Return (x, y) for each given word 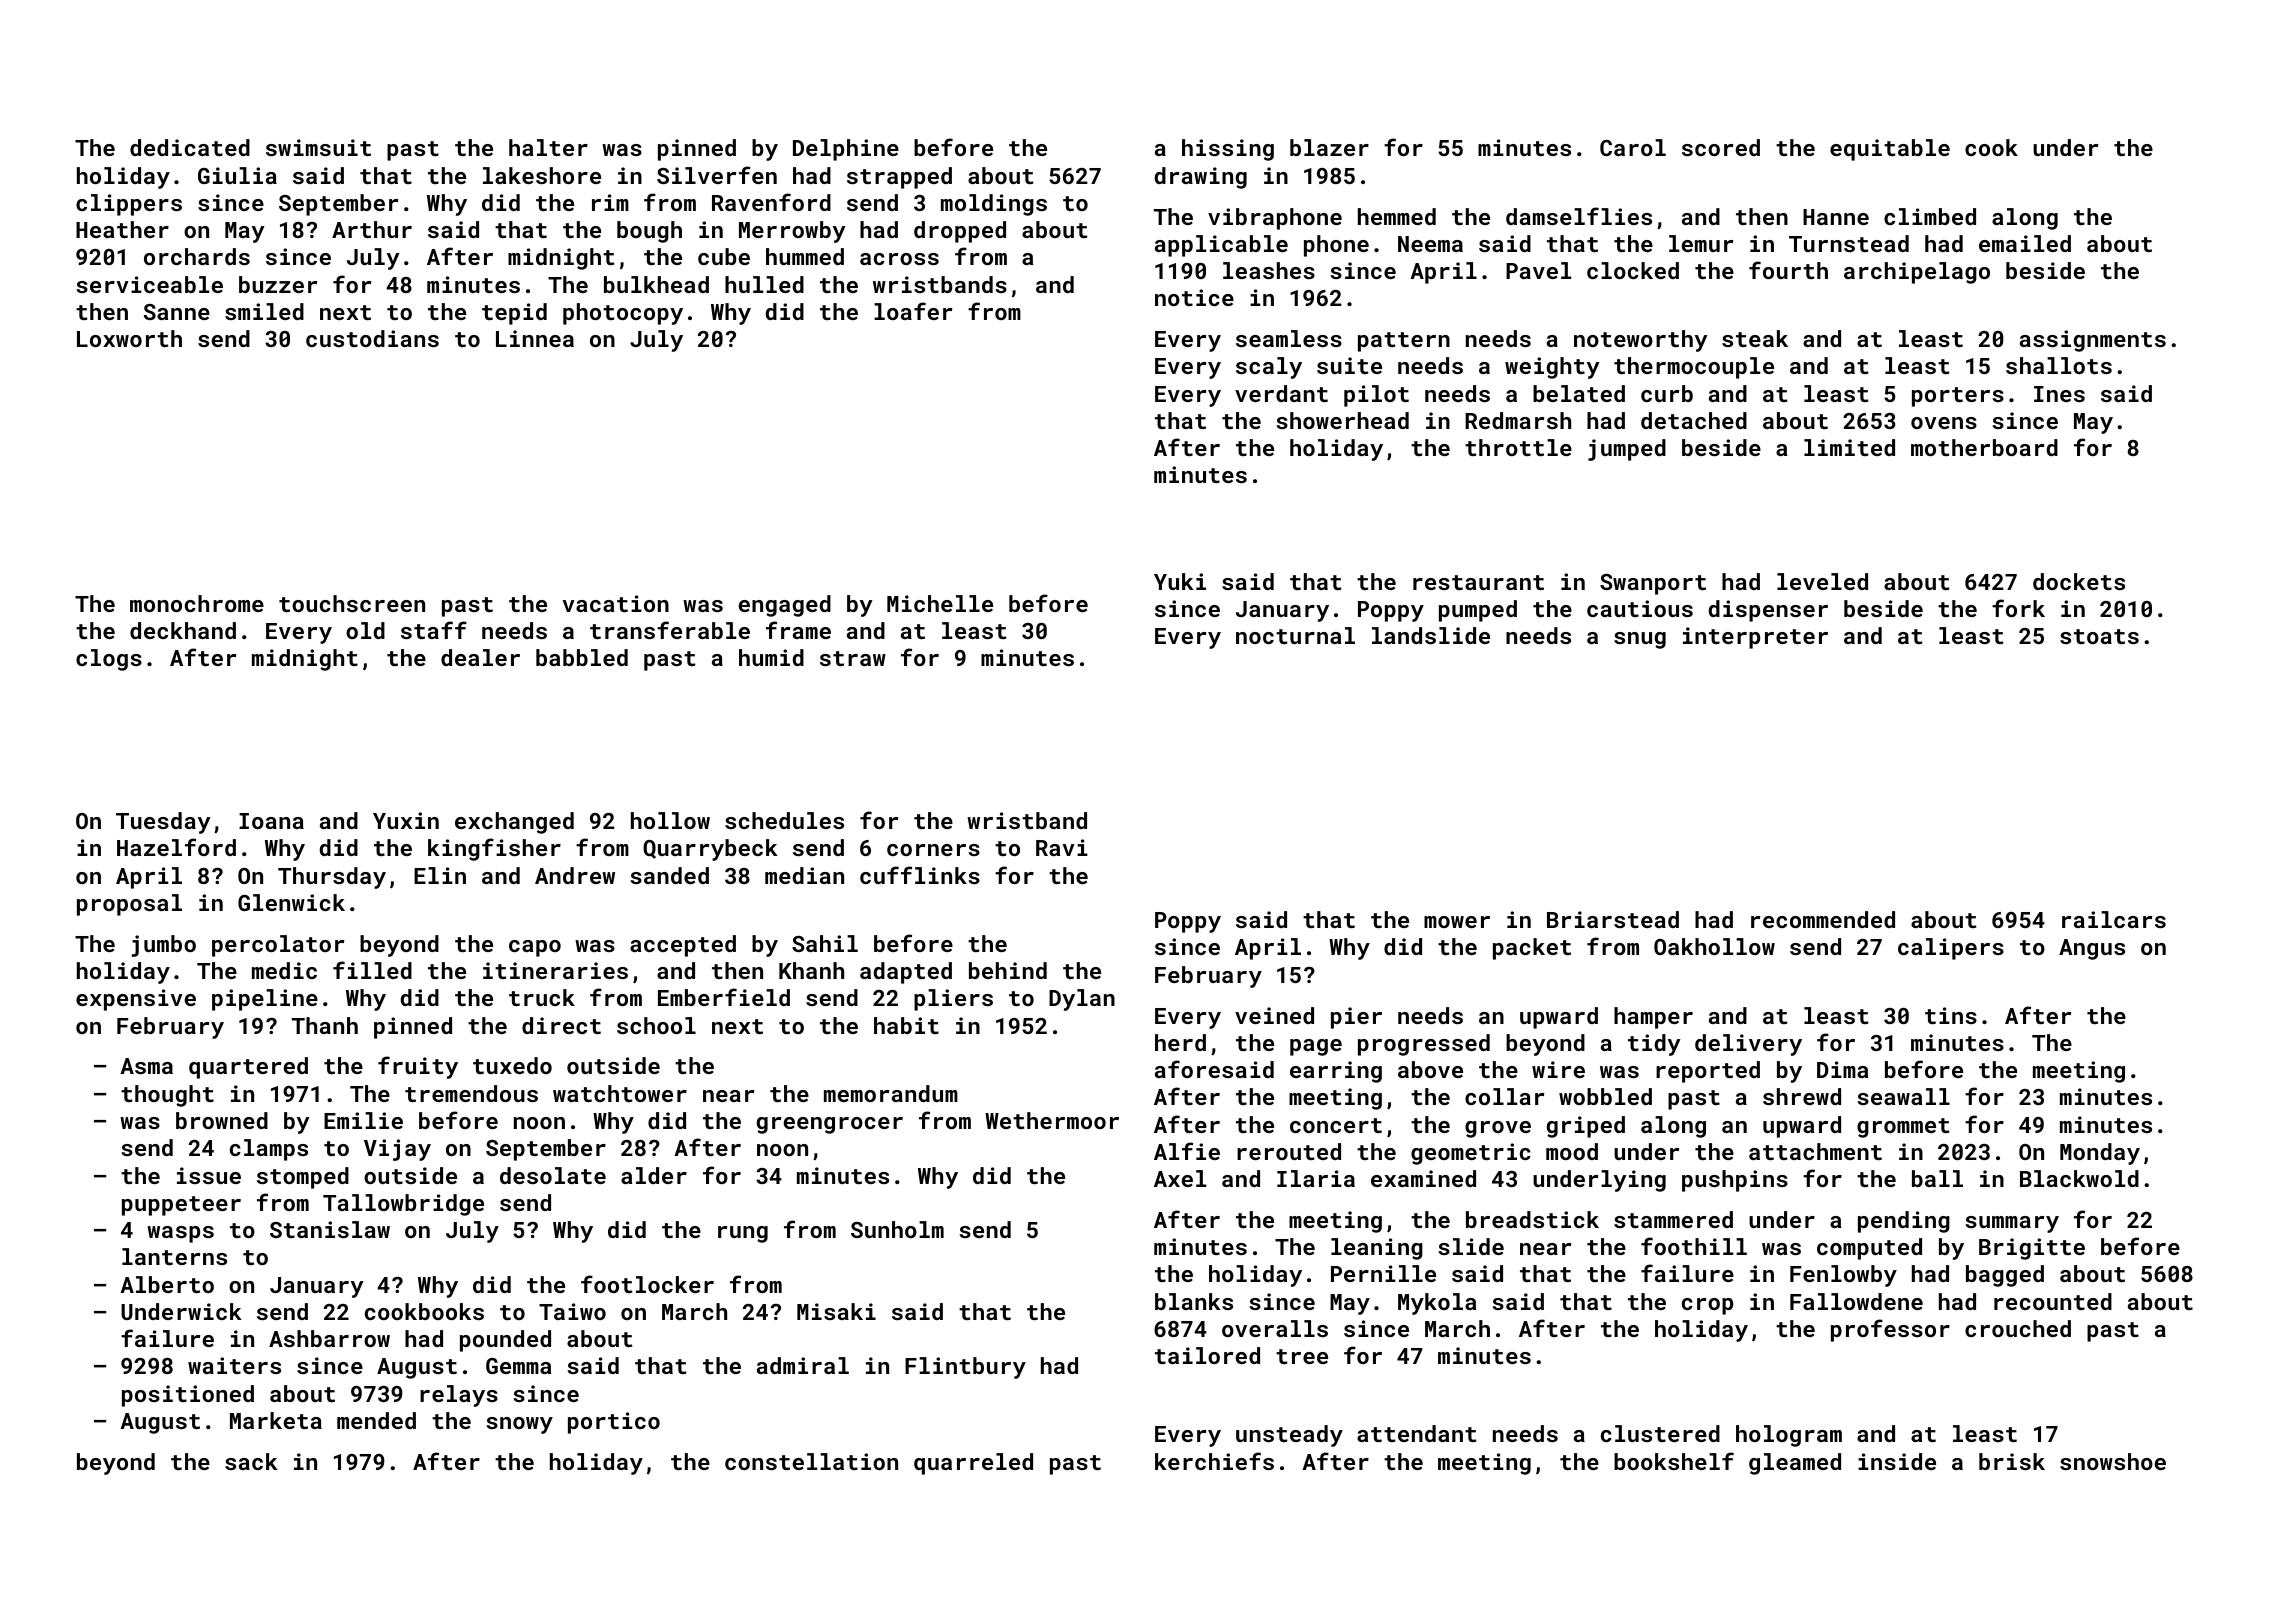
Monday (2100, 1154)
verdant (1281, 393)
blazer (1329, 147)
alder (654, 1175)
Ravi (1062, 847)
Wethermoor (1052, 1120)
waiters (234, 1365)
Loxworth (129, 338)
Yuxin (406, 820)
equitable (1890, 150)
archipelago (1917, 273)
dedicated (190, 147)
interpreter (1755, 638)
